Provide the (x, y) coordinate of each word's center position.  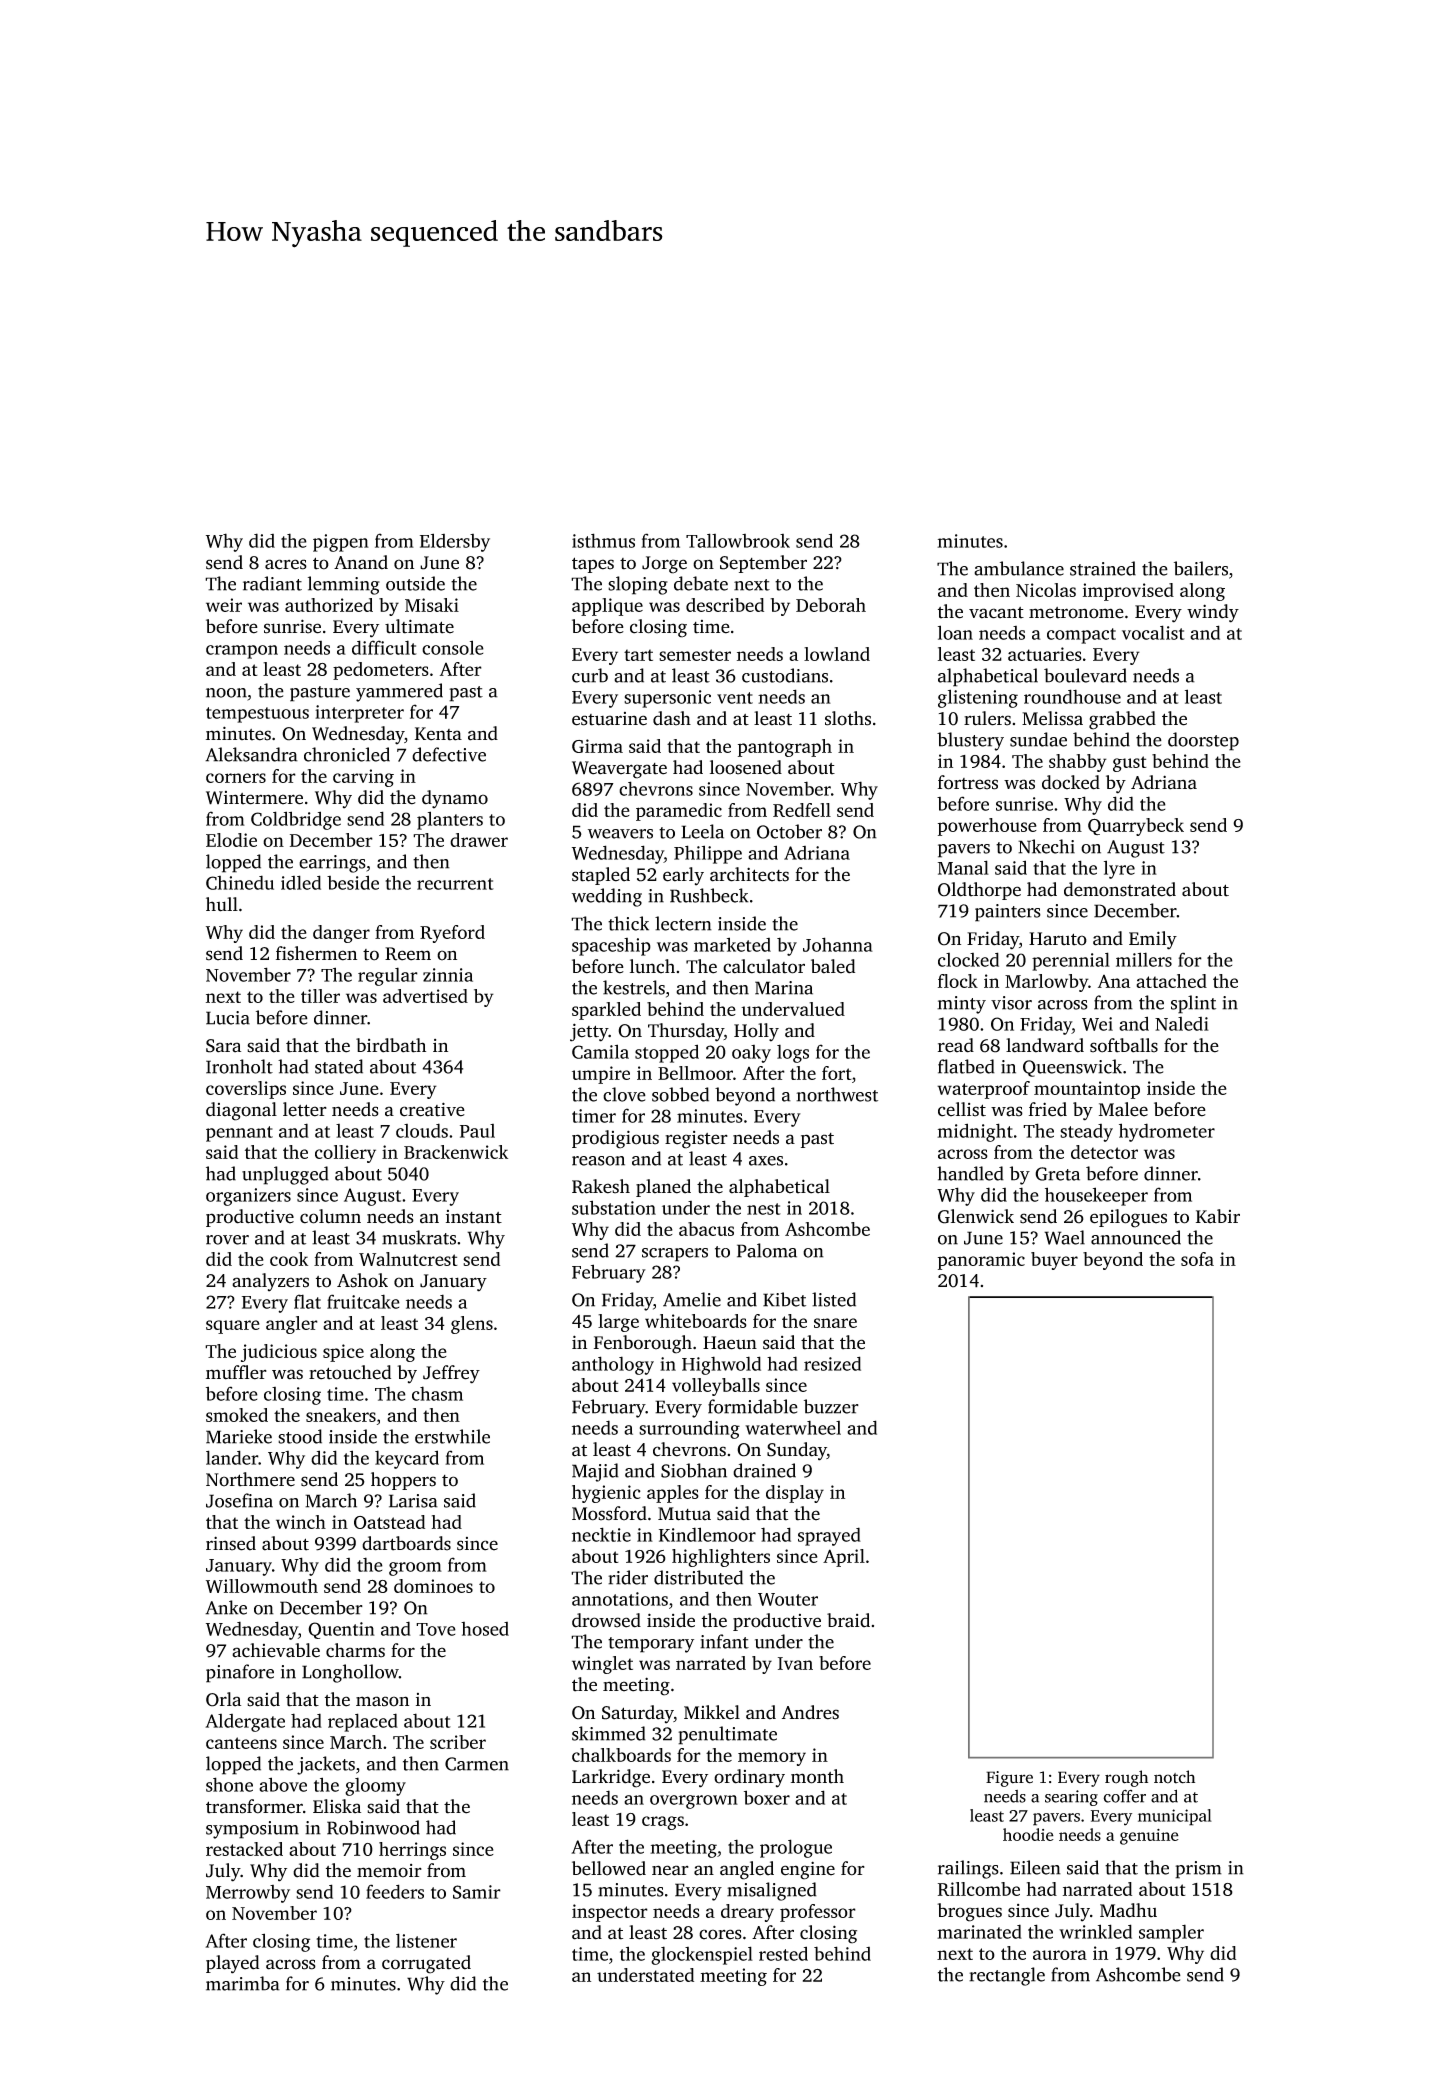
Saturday (638, 1714)
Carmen (477, 1764)
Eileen (1035, 1867)
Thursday (686, 1032)
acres (286, 564)
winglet (602, 1665)
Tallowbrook (738, 540)
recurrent (455, 884)
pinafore (240, 1673)
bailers (1201, 568)
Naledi (1182, 1024)
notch (1174, 1777)
